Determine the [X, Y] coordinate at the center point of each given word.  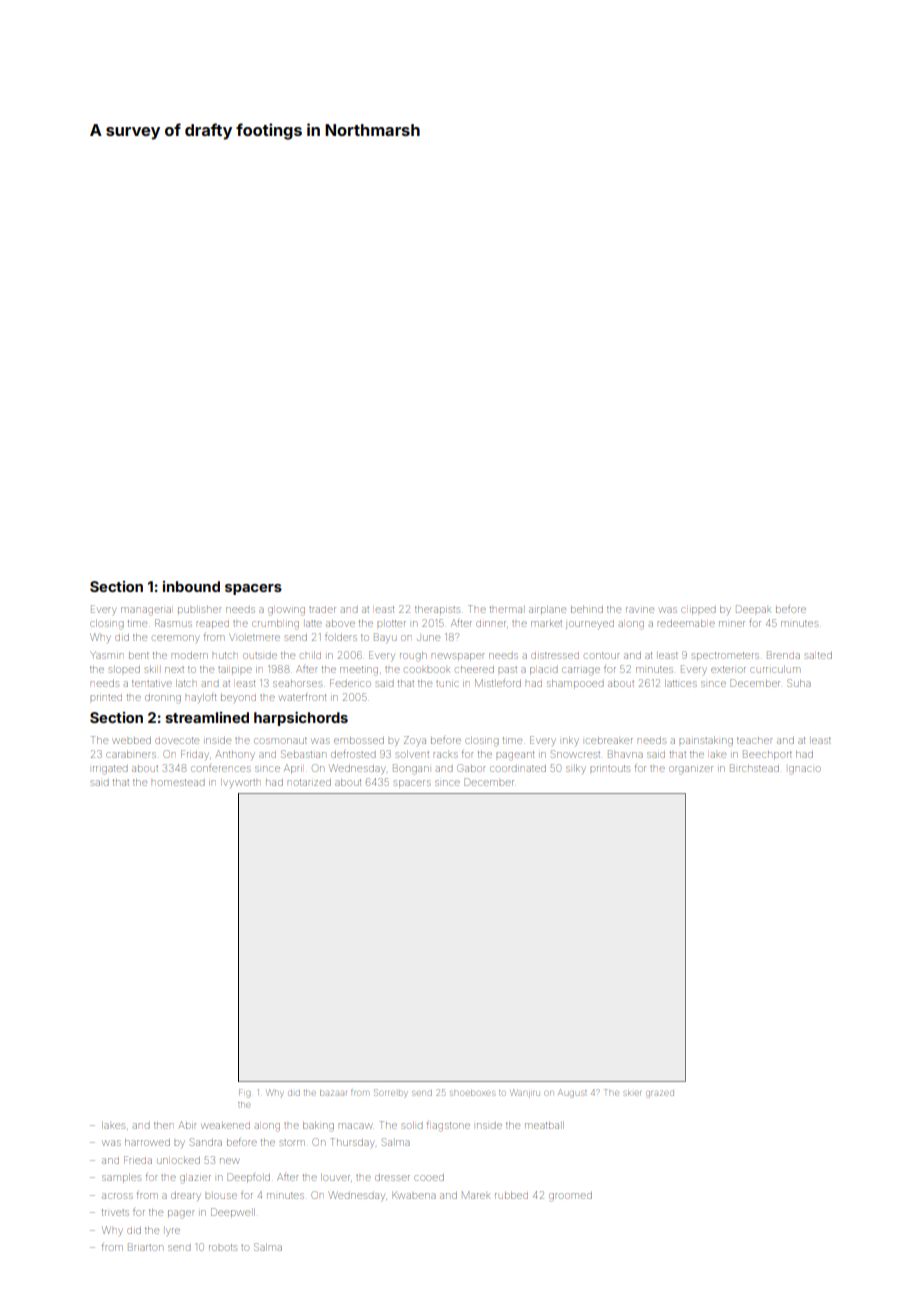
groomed [570, 1197]
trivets [115, 1213]
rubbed [511, 1195]
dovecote [177, 741]
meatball [544, 1125]
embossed [359, 740]
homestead [178, 783]
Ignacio [805, 770]
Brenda [783, 655]
